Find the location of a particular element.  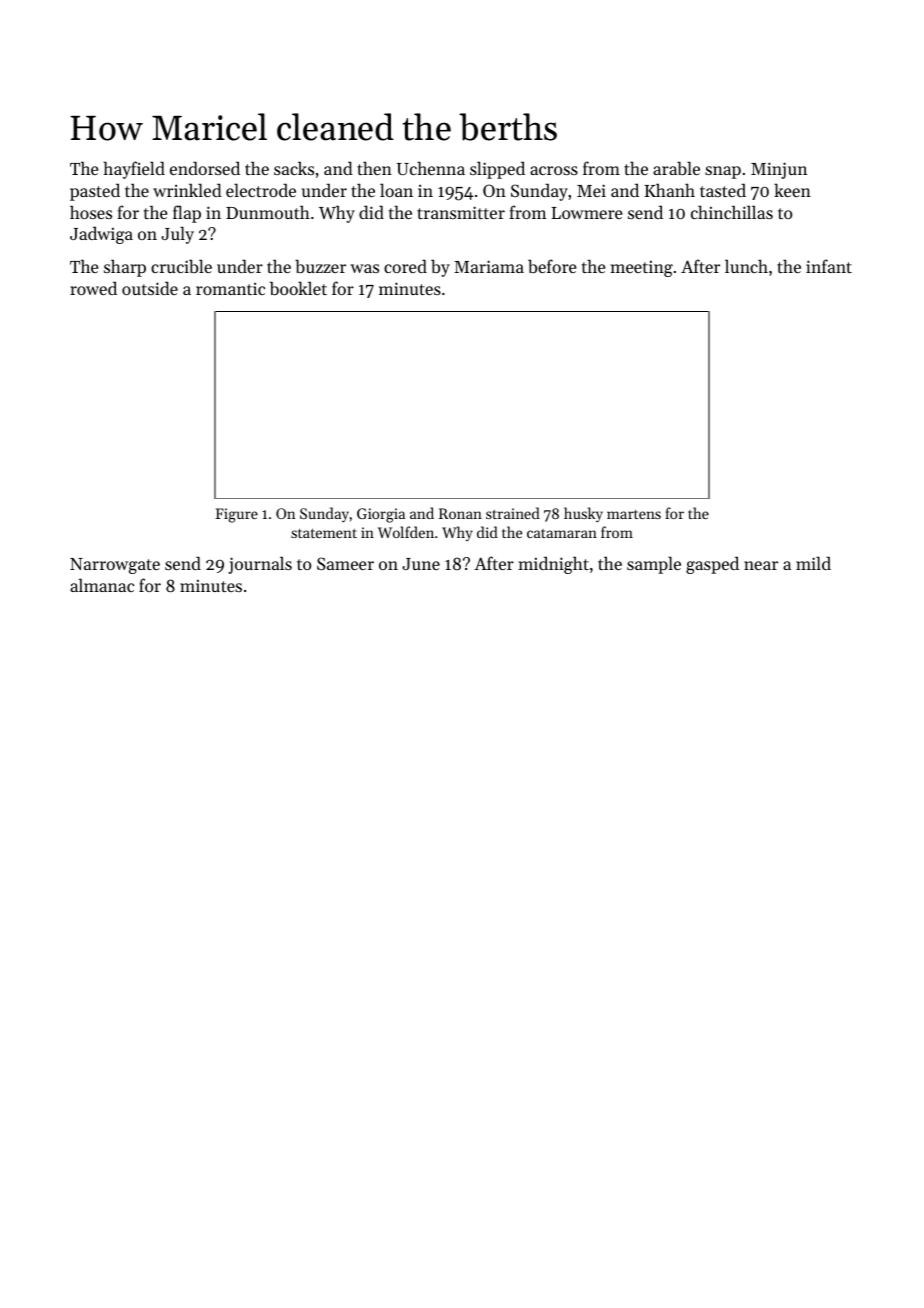

mild is located at coordinates (813, 563).
